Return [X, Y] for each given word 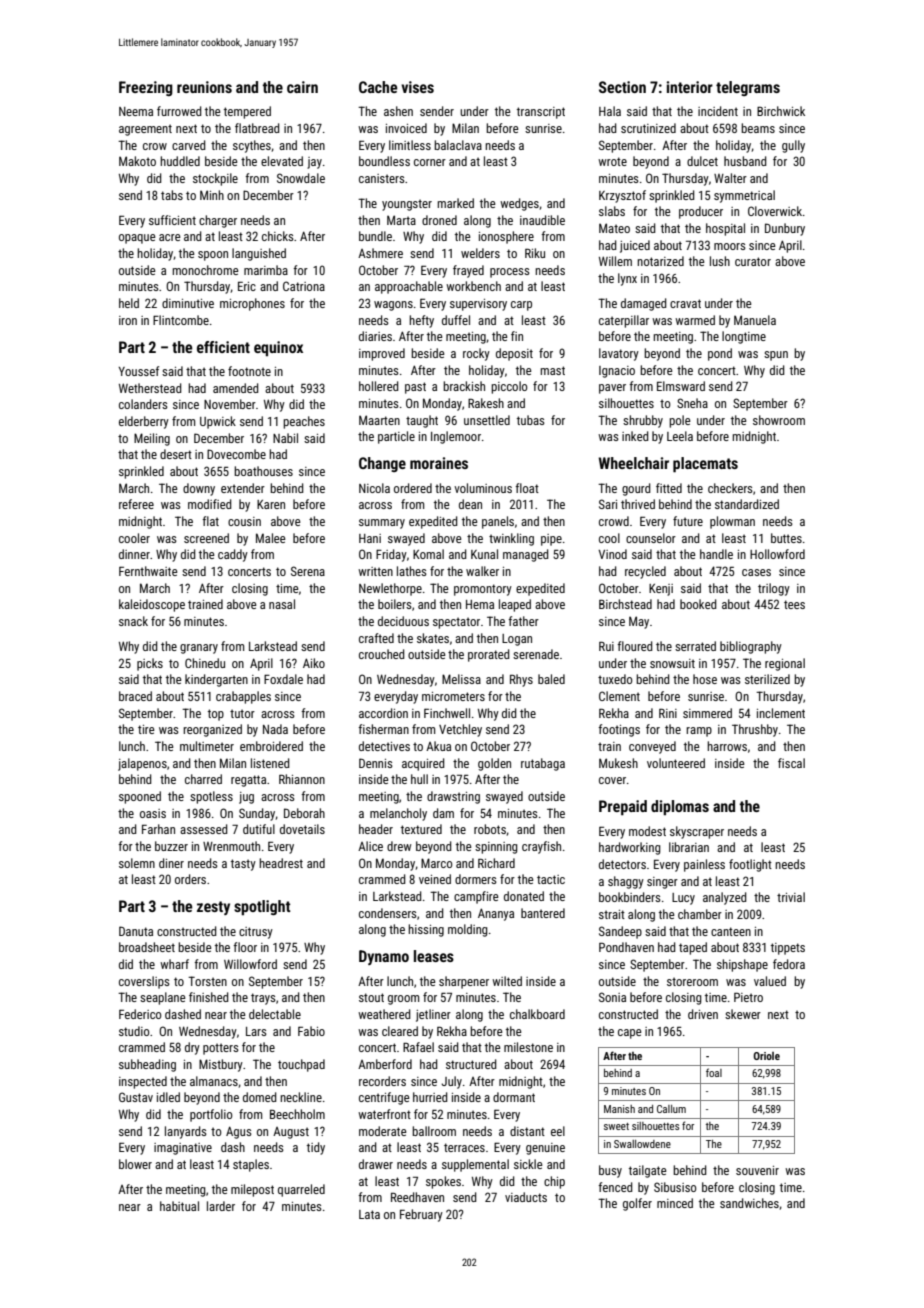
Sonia [612, 997]
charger [218, 221]
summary [382, 524]
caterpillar [624, 321]
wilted [507, 981]
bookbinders [630, 897]
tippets [788, 949]
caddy [233, 555]
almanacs [214, 1081]
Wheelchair [634, 463]
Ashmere [380, 253]
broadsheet [147, 947]
